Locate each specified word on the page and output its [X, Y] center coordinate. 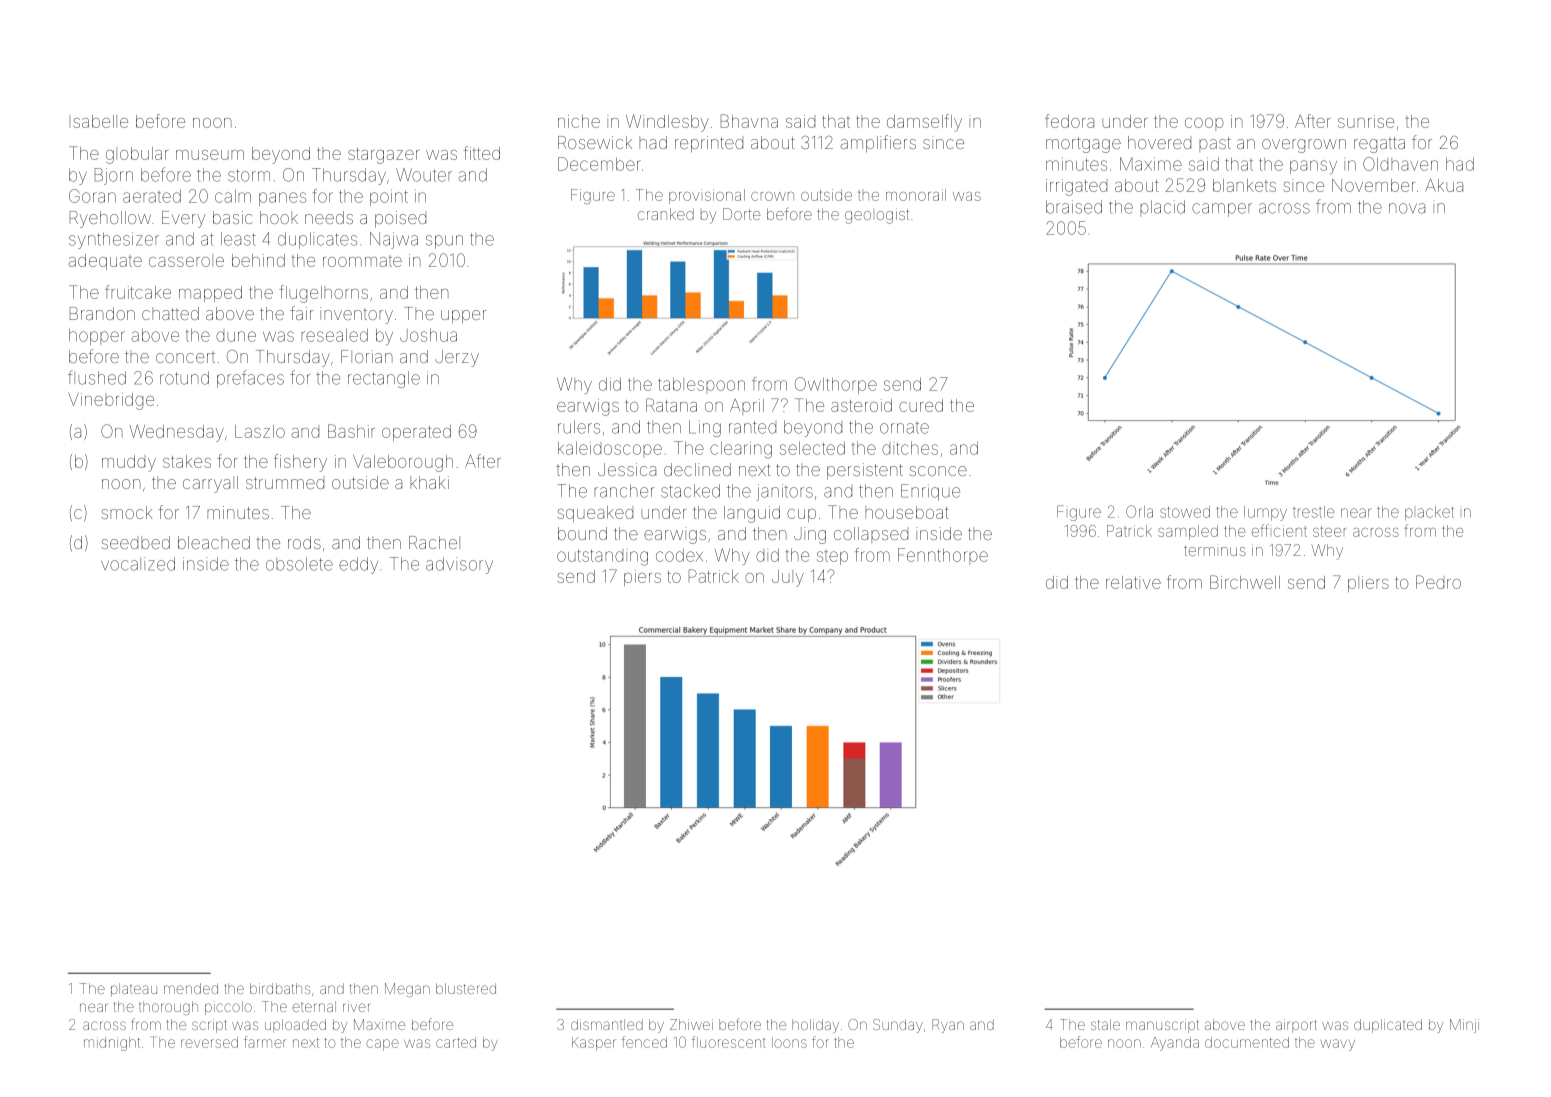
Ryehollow [110, 219]
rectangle [384, 379]
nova [1407, 208]
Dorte [741, 214]
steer [1329, 531]
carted [456, 1042]
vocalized [138, 564]
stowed [1185, 512]
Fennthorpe [943, 556]
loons [789, 1042]
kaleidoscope [610, 450]
